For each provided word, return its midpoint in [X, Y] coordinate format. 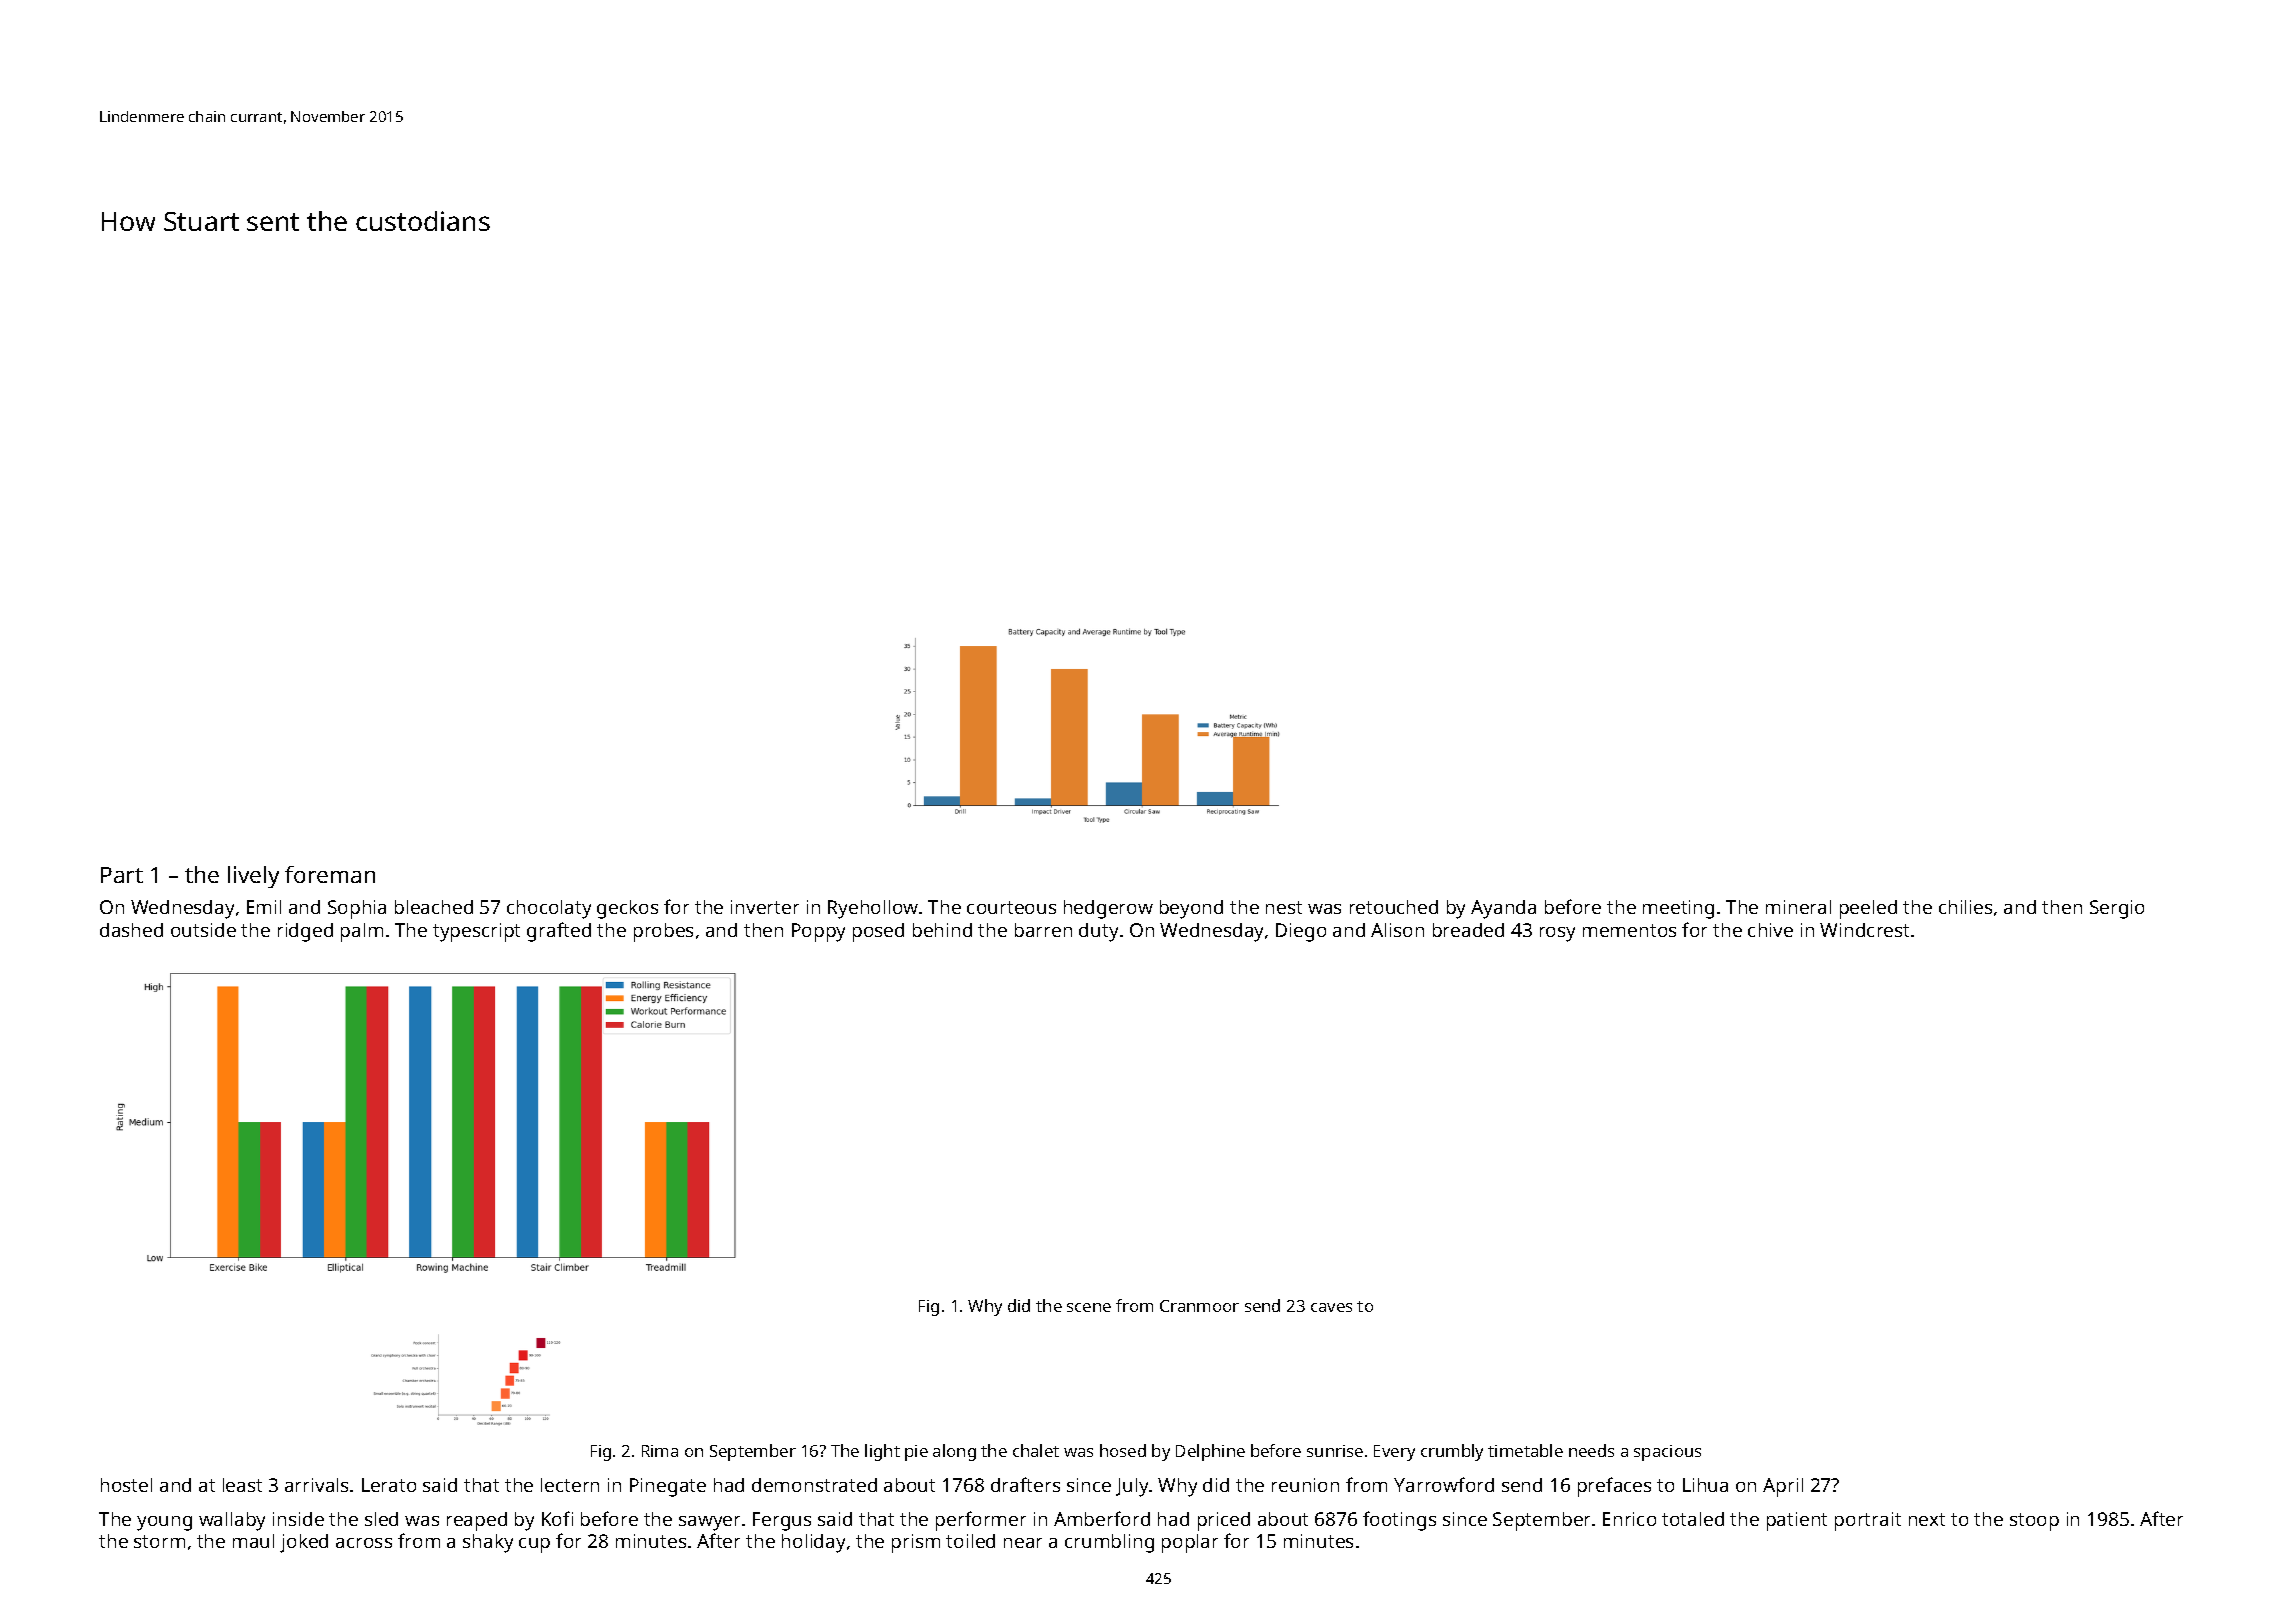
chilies [1965, 907]
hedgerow [1108, 909]
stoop [2034, 1522]
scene [1089, 1307]
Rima [660, 1451]
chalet [1036, 1450]
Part [122, 875]
